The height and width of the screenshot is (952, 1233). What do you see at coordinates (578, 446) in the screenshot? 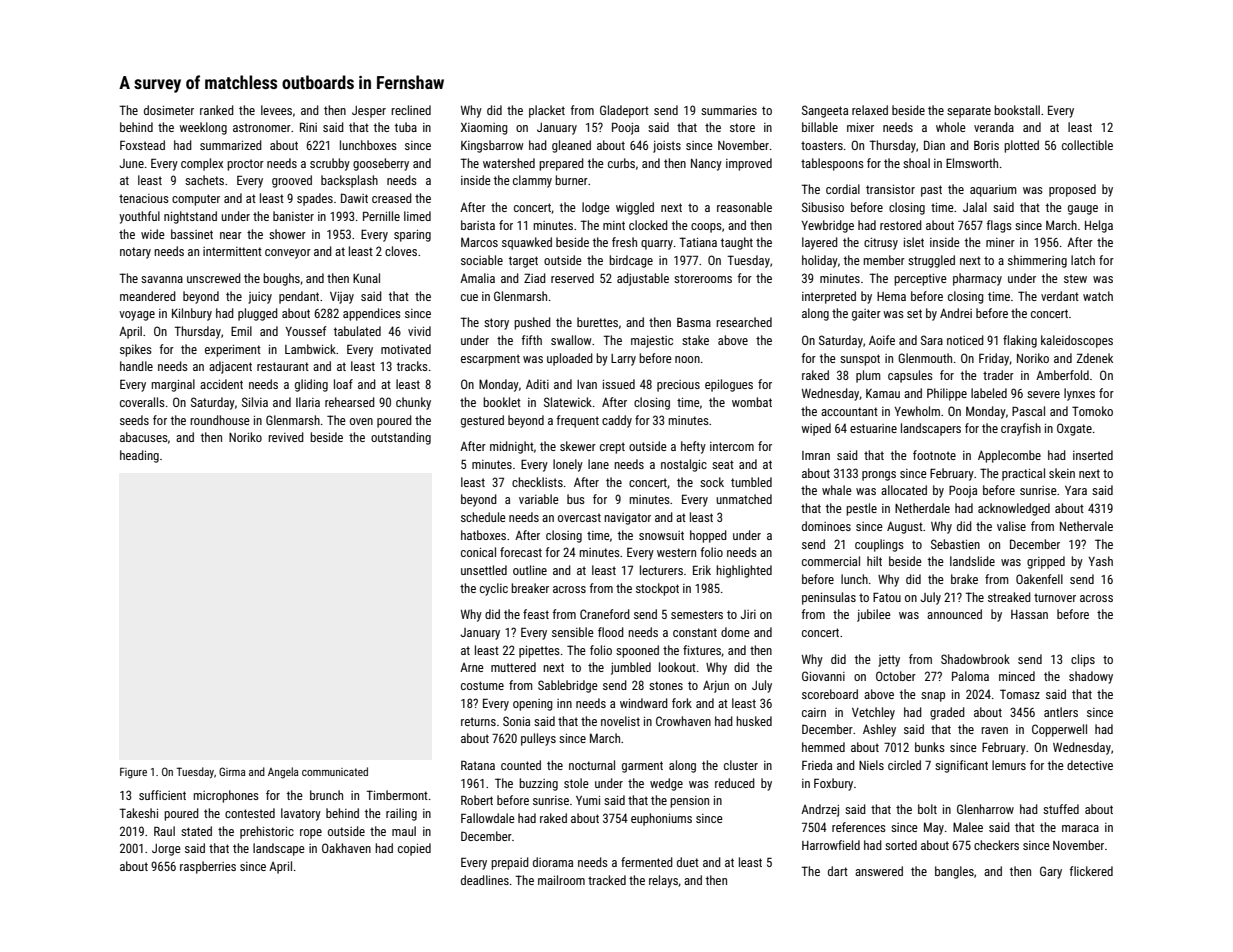
I see `skewer` at bounding box center [578, 446].
